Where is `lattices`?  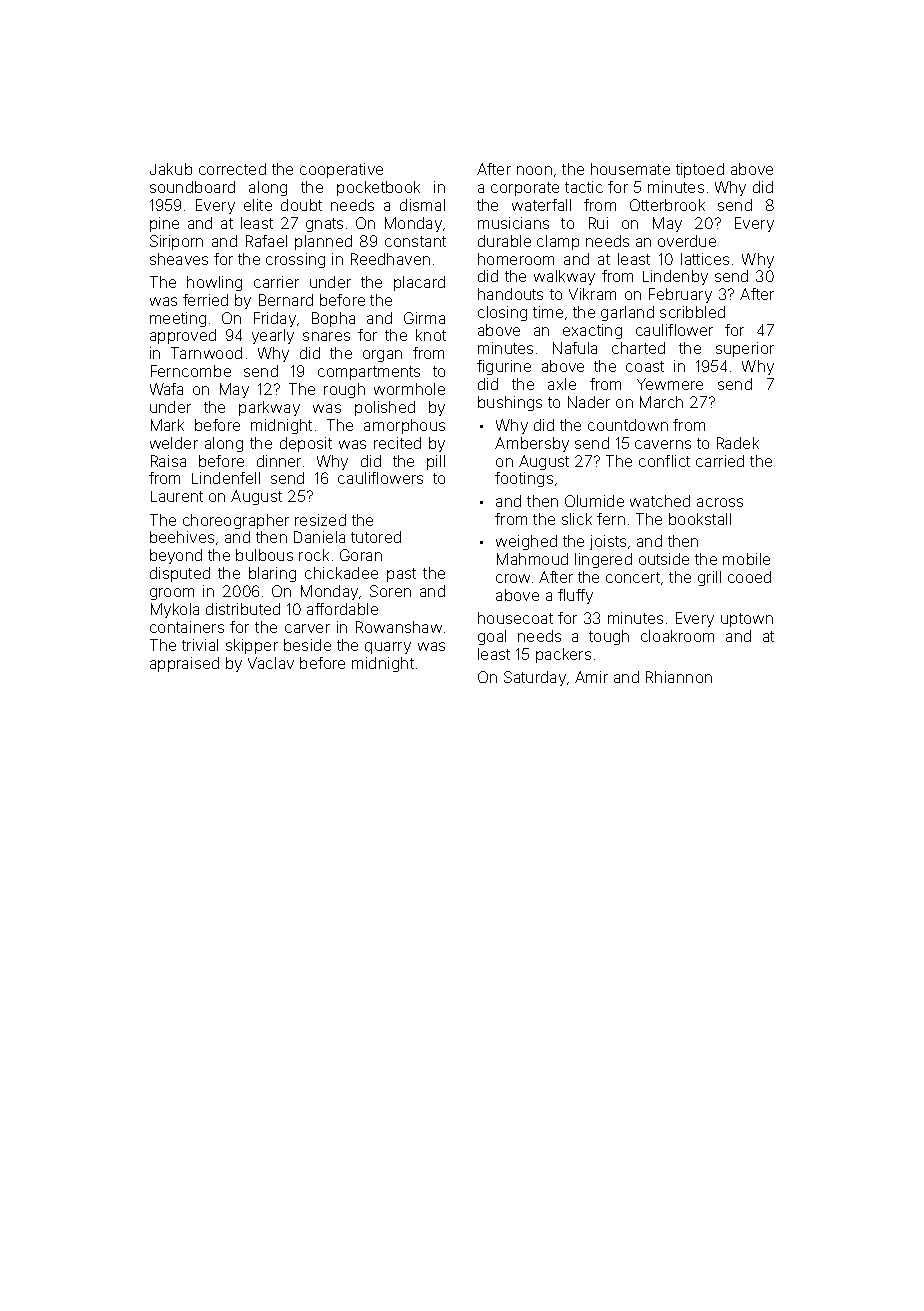
lattices is located at coordinates (705, 259).
